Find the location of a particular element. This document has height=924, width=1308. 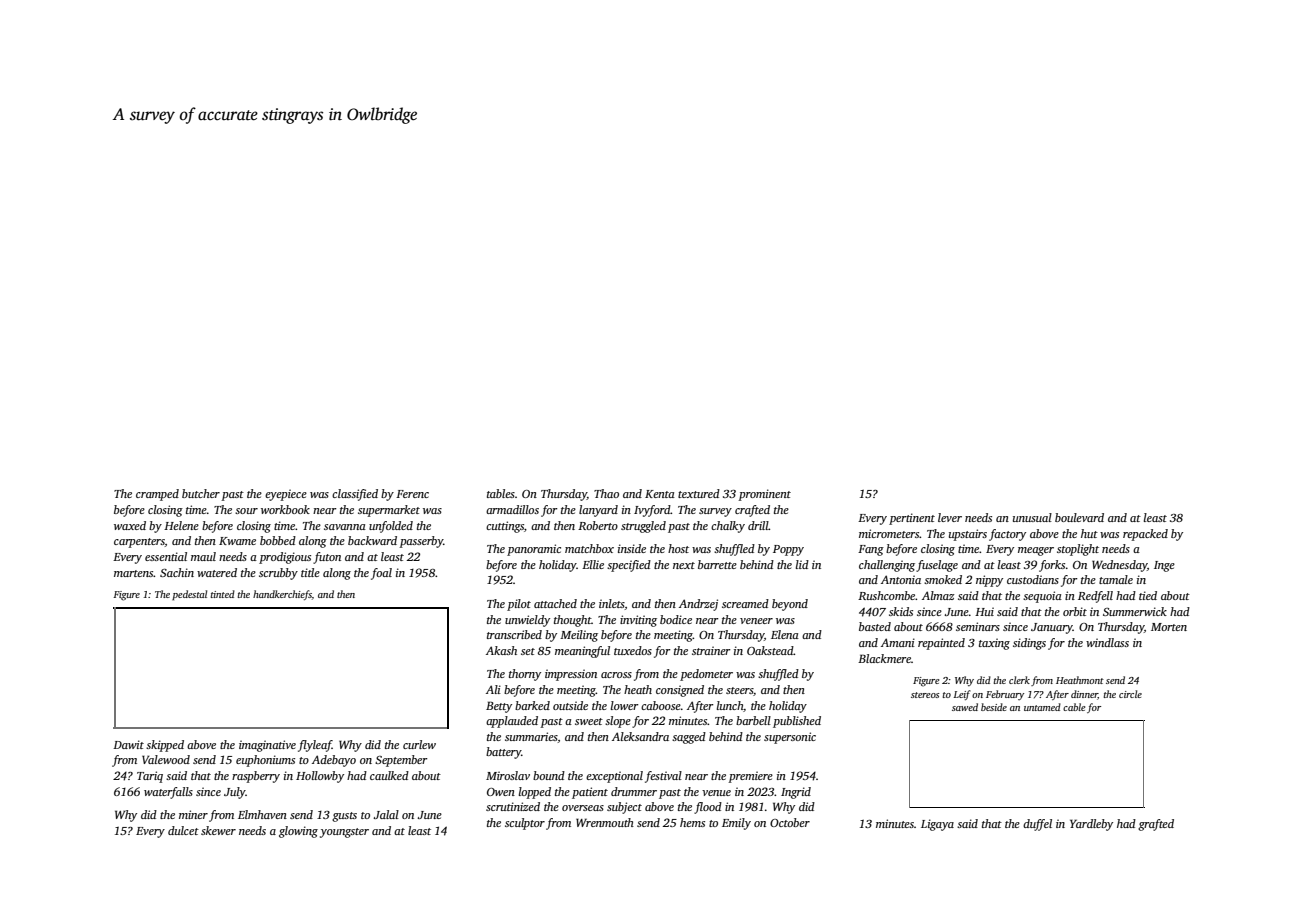

clerk is located at coordinates (1019, 680).
